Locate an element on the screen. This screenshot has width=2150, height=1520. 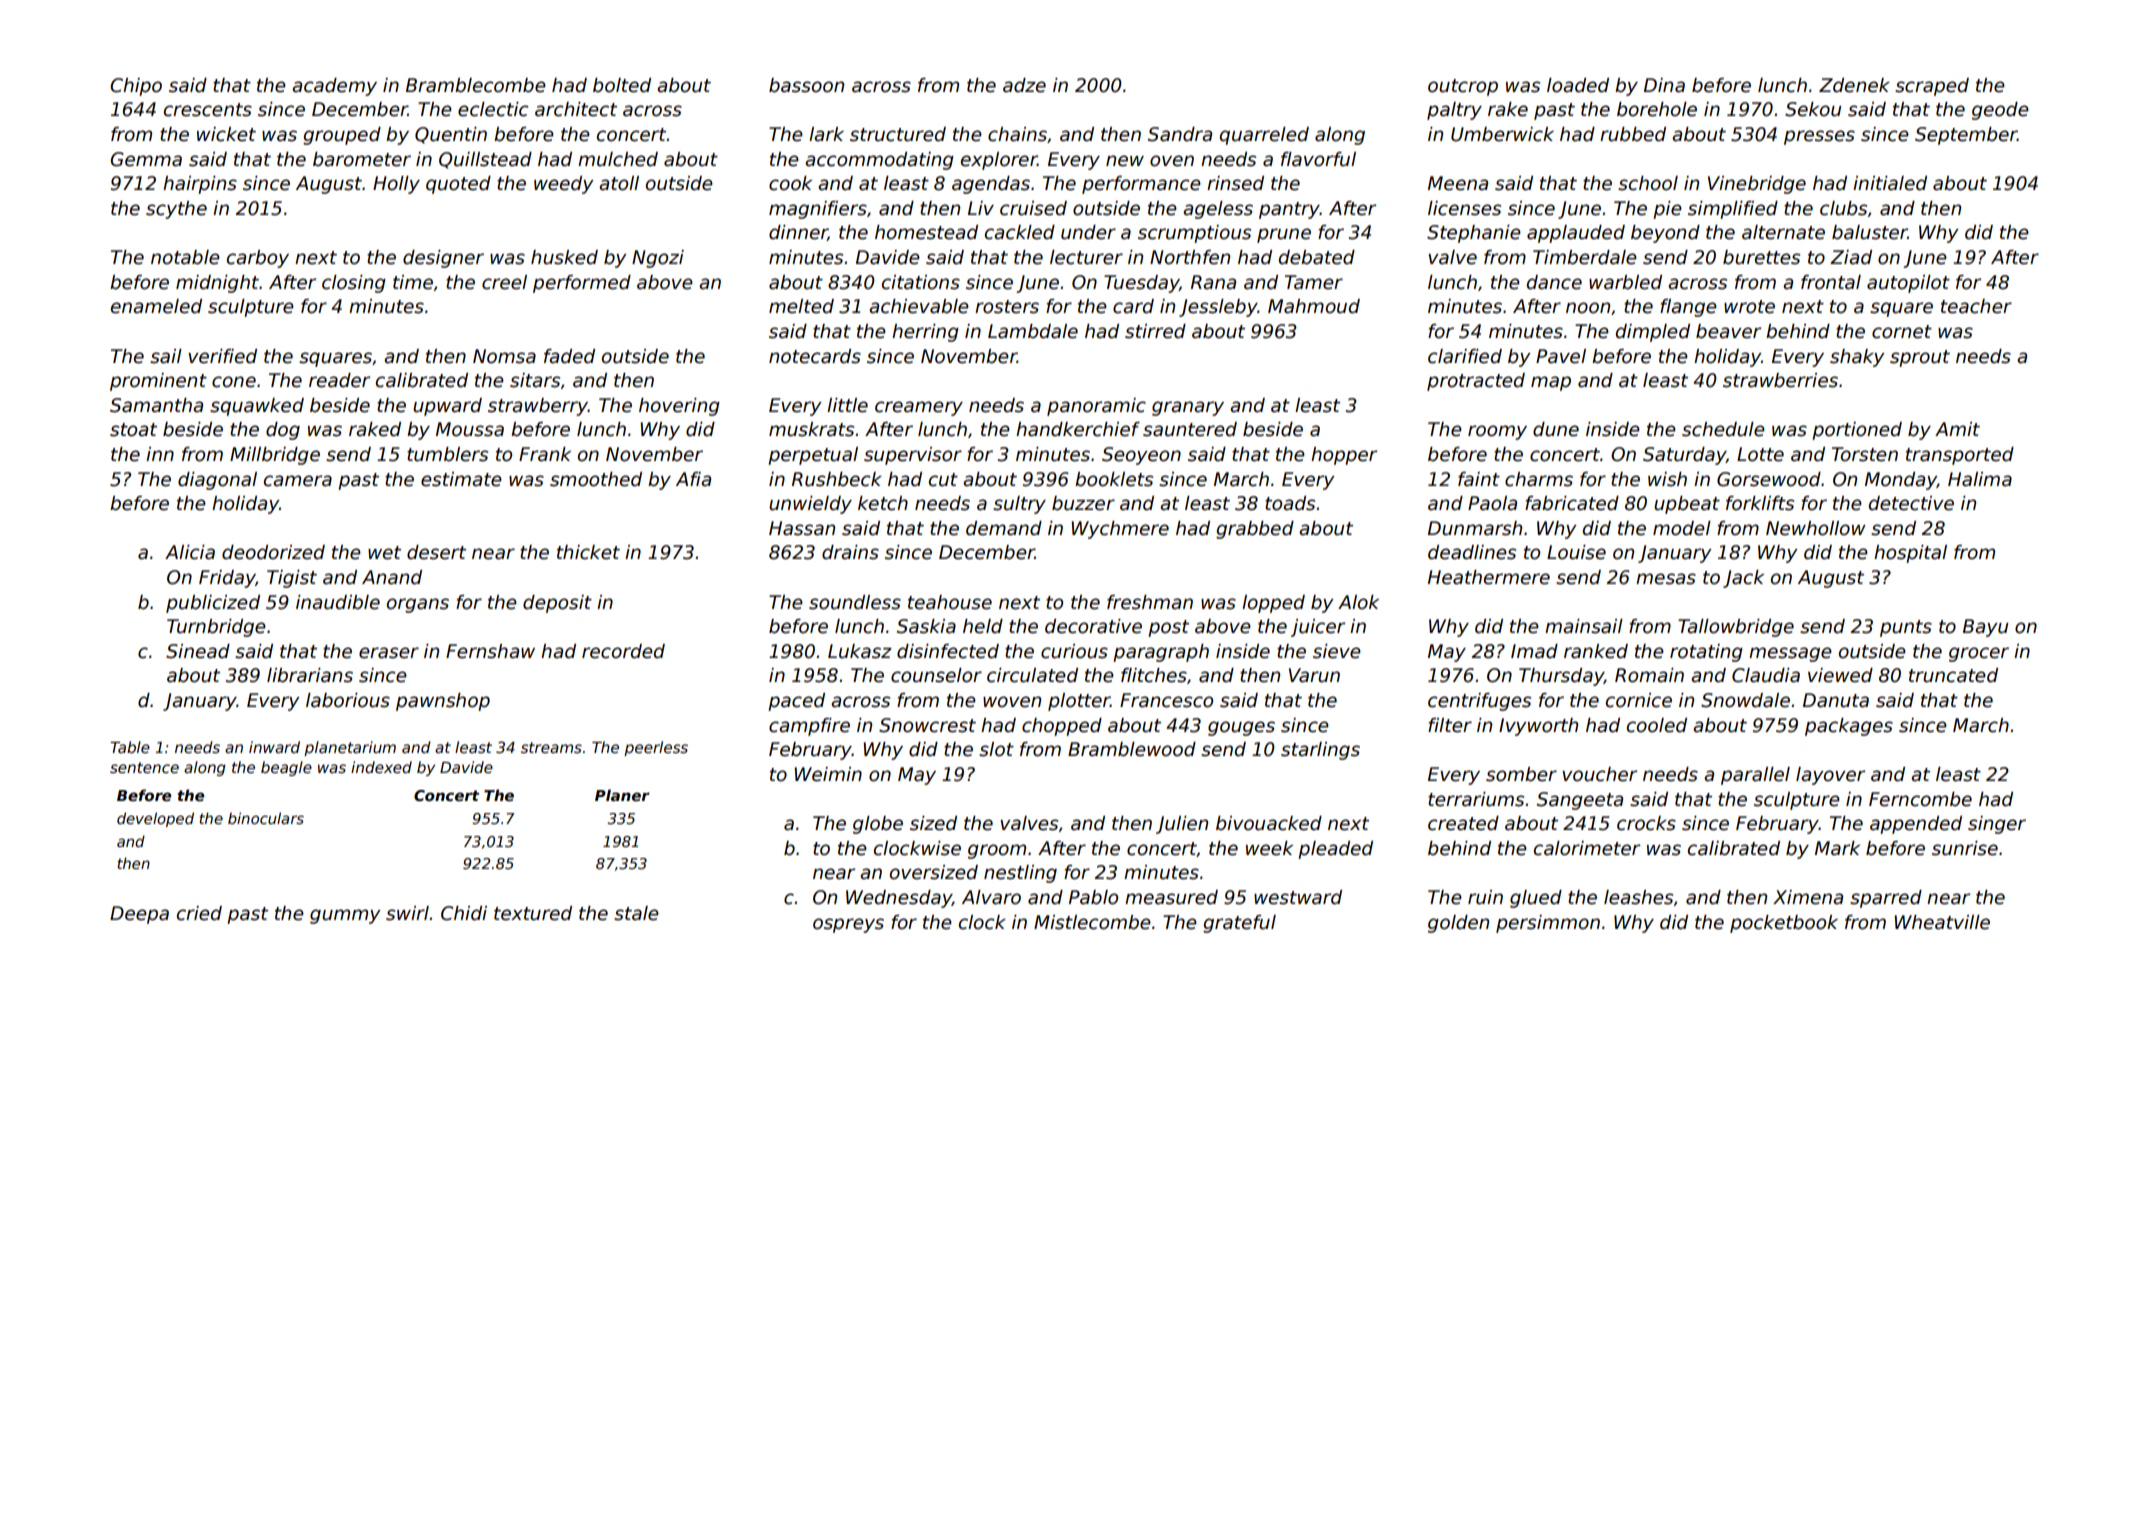
Alok is located at coordinates (1358, 602).
